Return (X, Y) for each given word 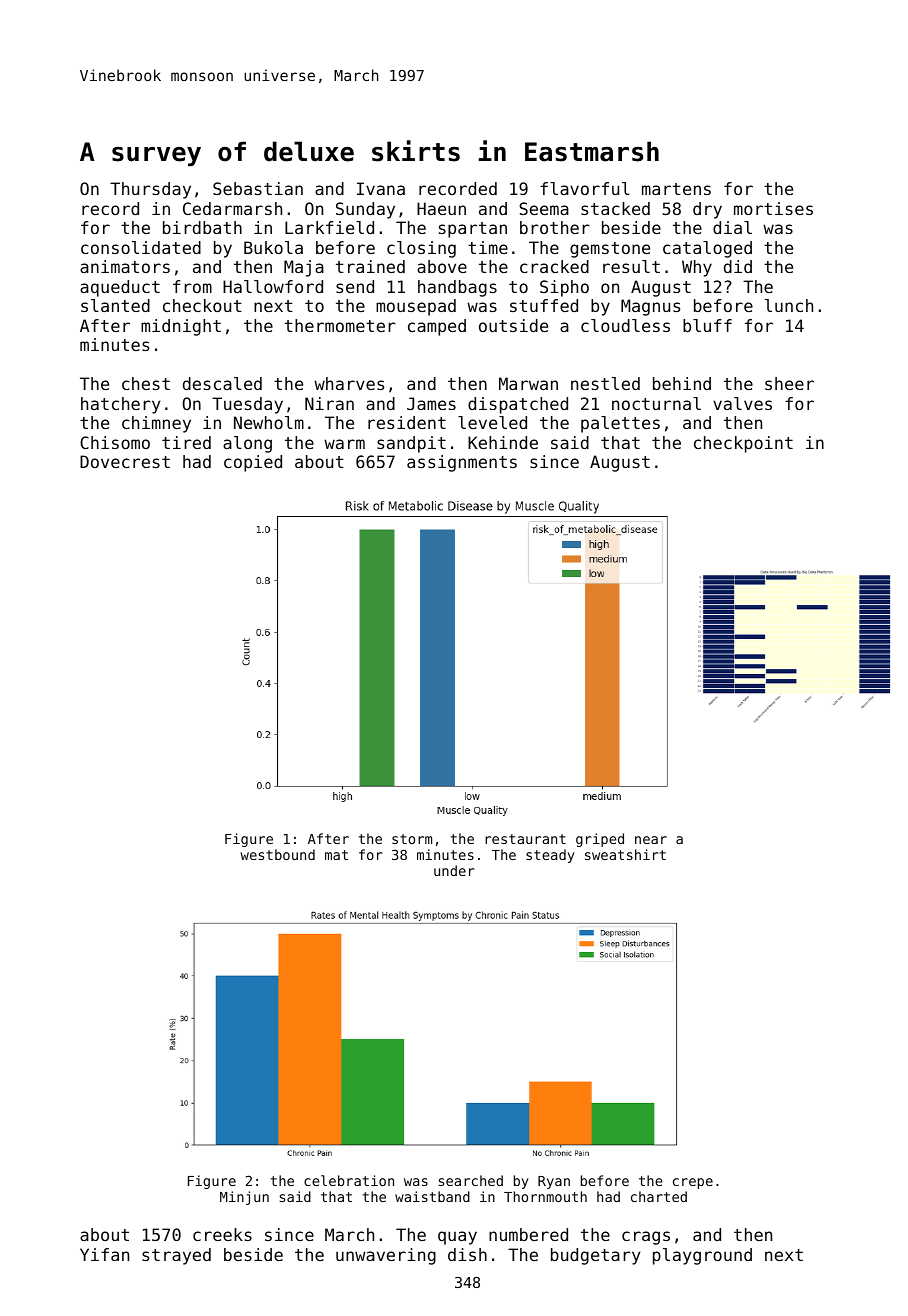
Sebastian (258, 188)
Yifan (104, 1254)
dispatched (518, 405)
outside (513, 325)
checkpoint (743, 444)
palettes (620, 424)
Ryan (554, 1182)
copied (253, 463)
